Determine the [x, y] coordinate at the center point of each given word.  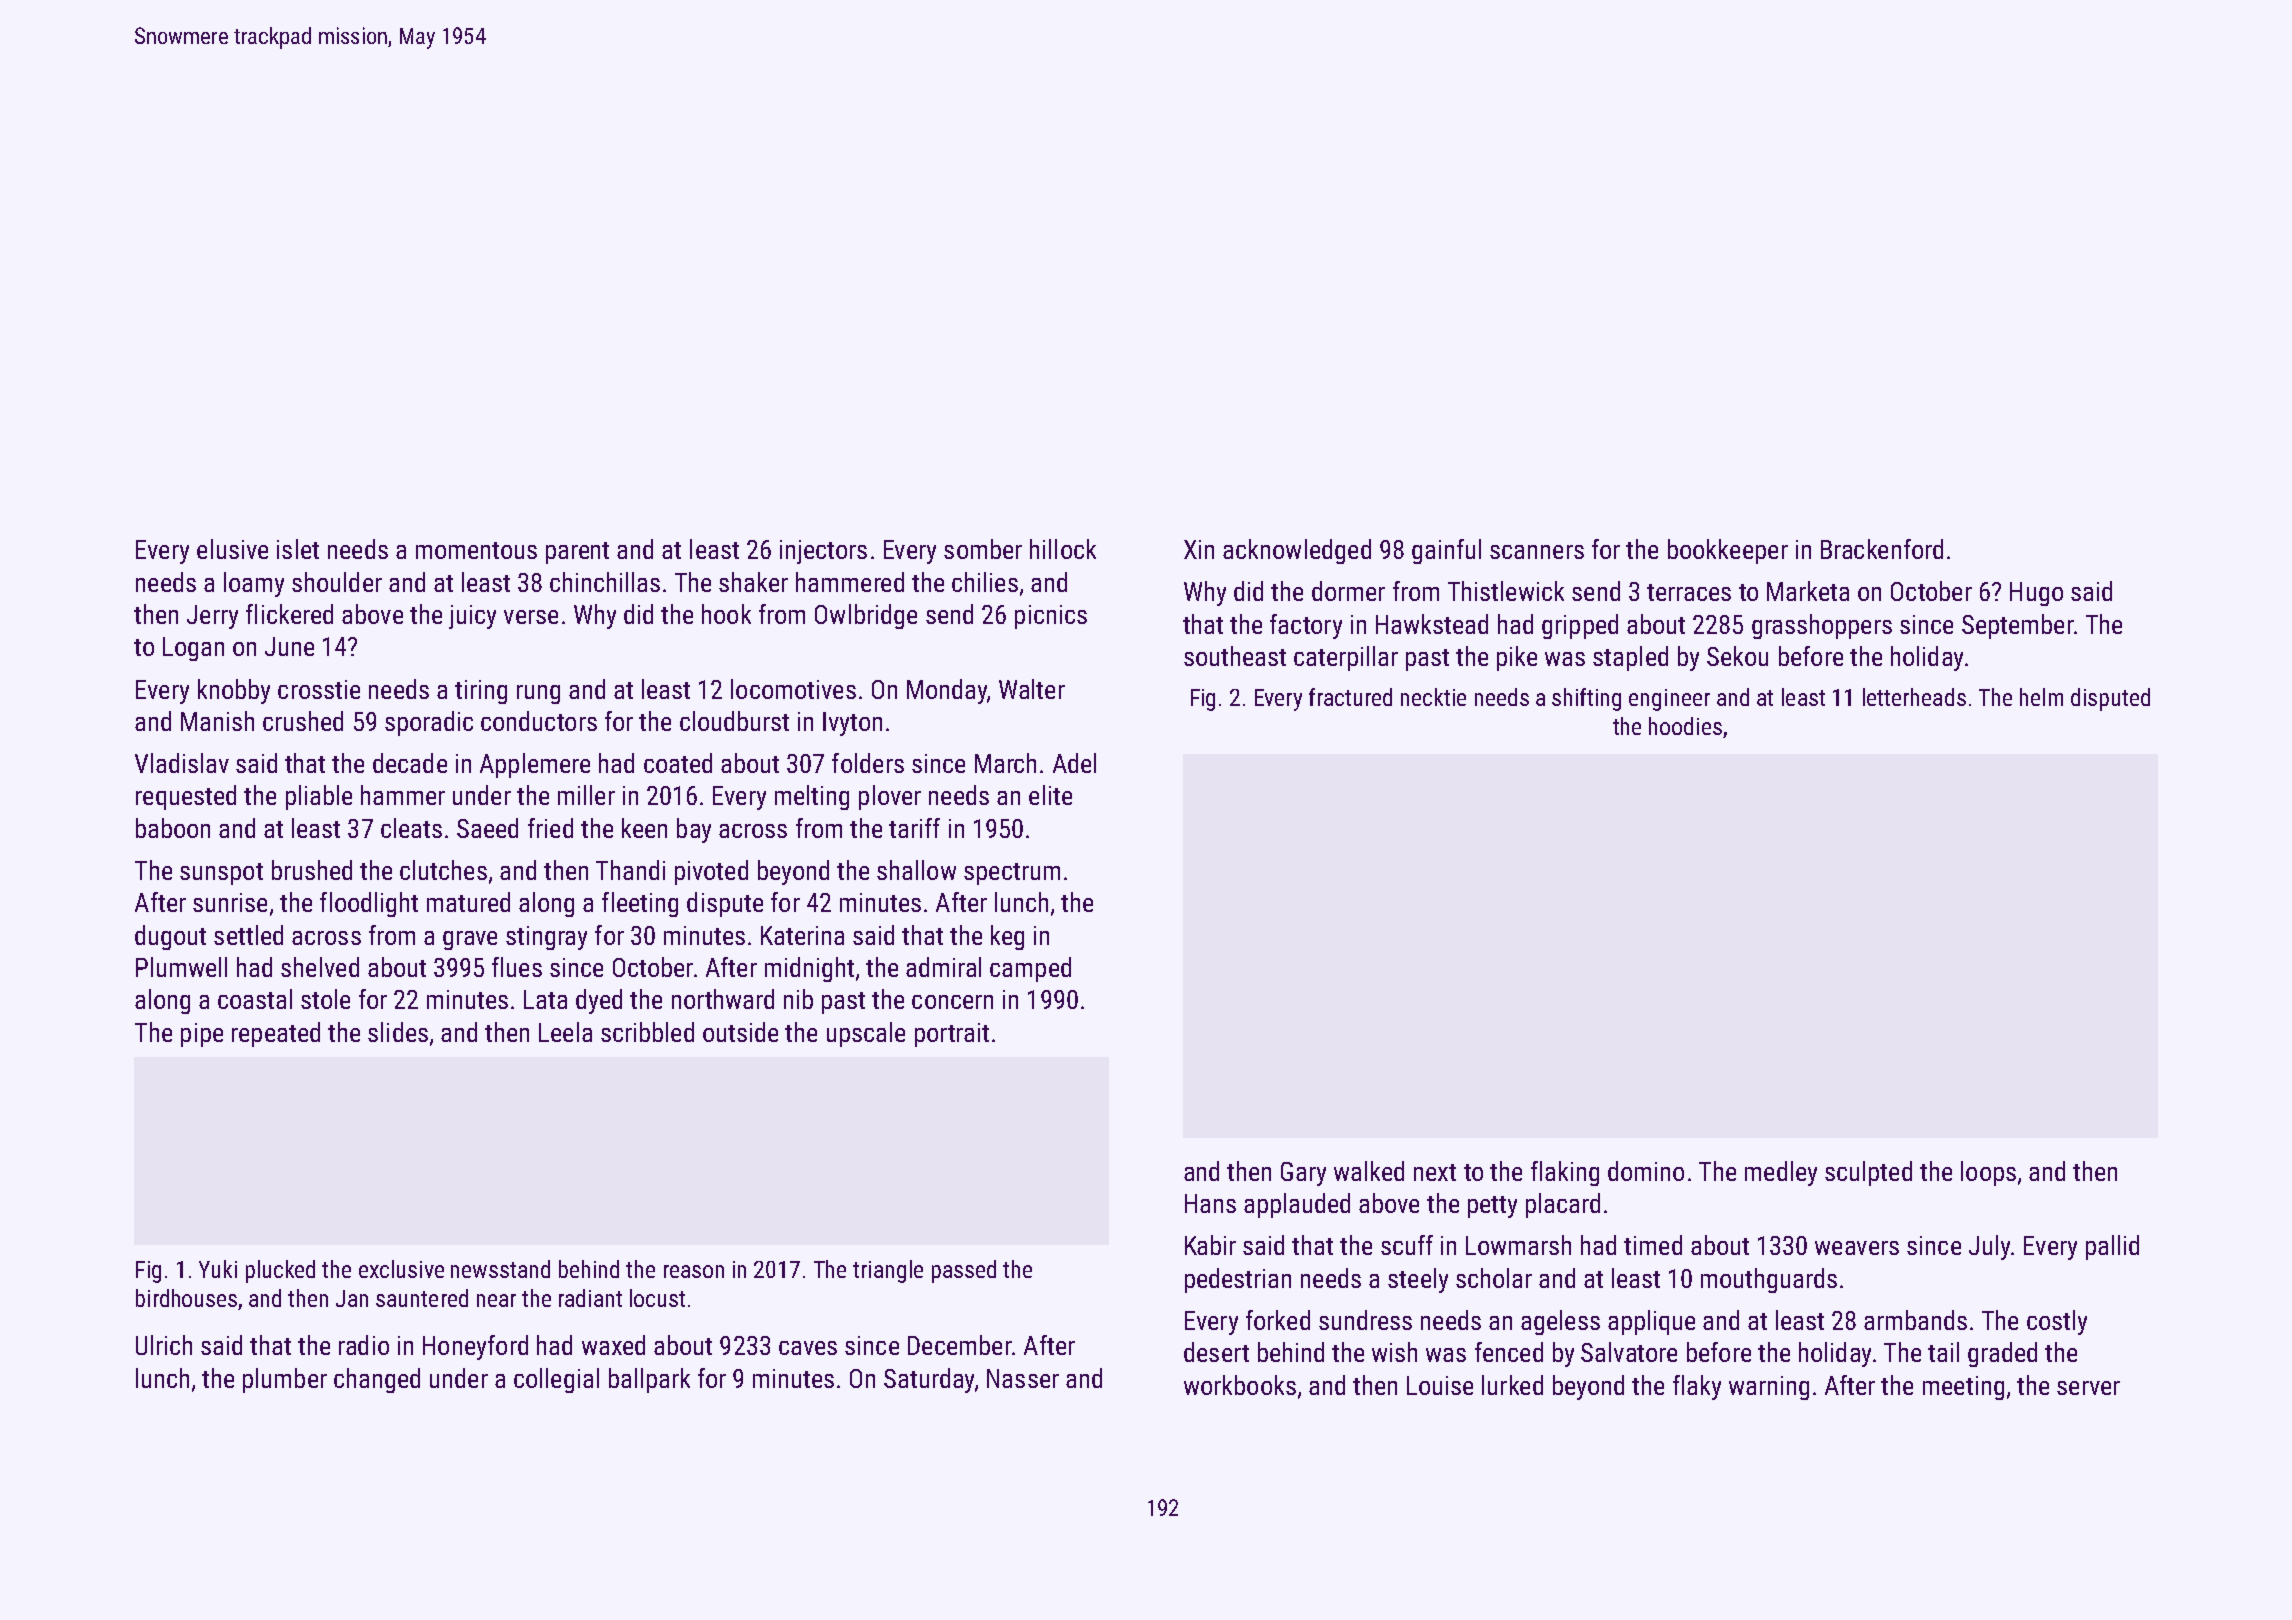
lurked [1512, 1385]
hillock [1063, 549]
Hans [1210, 1203]
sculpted [1868, 1173]
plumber [285, 1380]
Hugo [2036, 594]
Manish [217, 721]
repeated [276, 1034]
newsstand [500, 1269]
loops [1988, 1173]
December [960, 1345]
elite [1050, 795]
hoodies [1685, 726]
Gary [1303, 1174]
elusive [232, 549]
